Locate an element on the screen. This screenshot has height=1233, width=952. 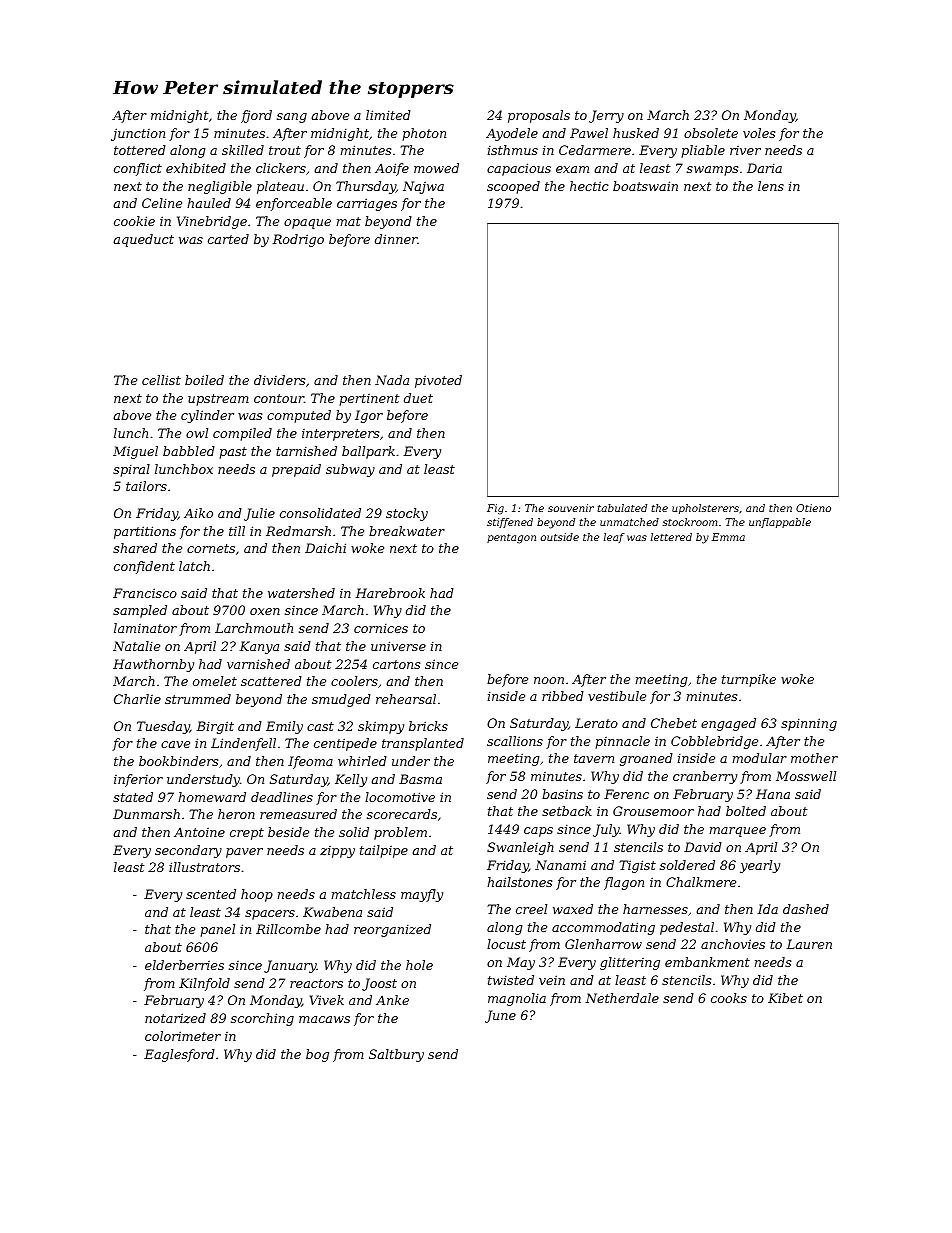
limited is located at coordinates (388, 115).
